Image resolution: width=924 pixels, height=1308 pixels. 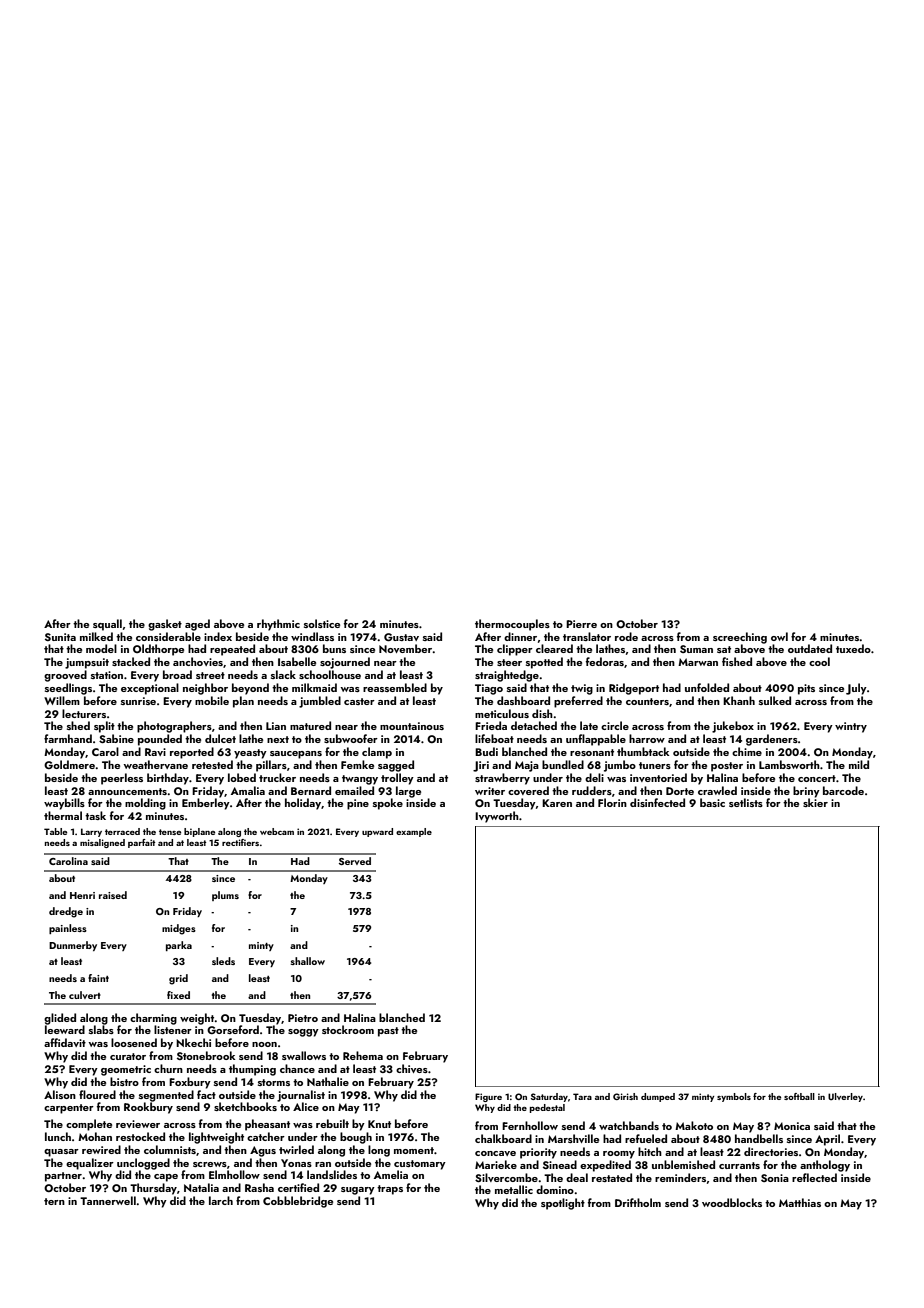 I want to click on peerless, so click(x=122, y=779).
